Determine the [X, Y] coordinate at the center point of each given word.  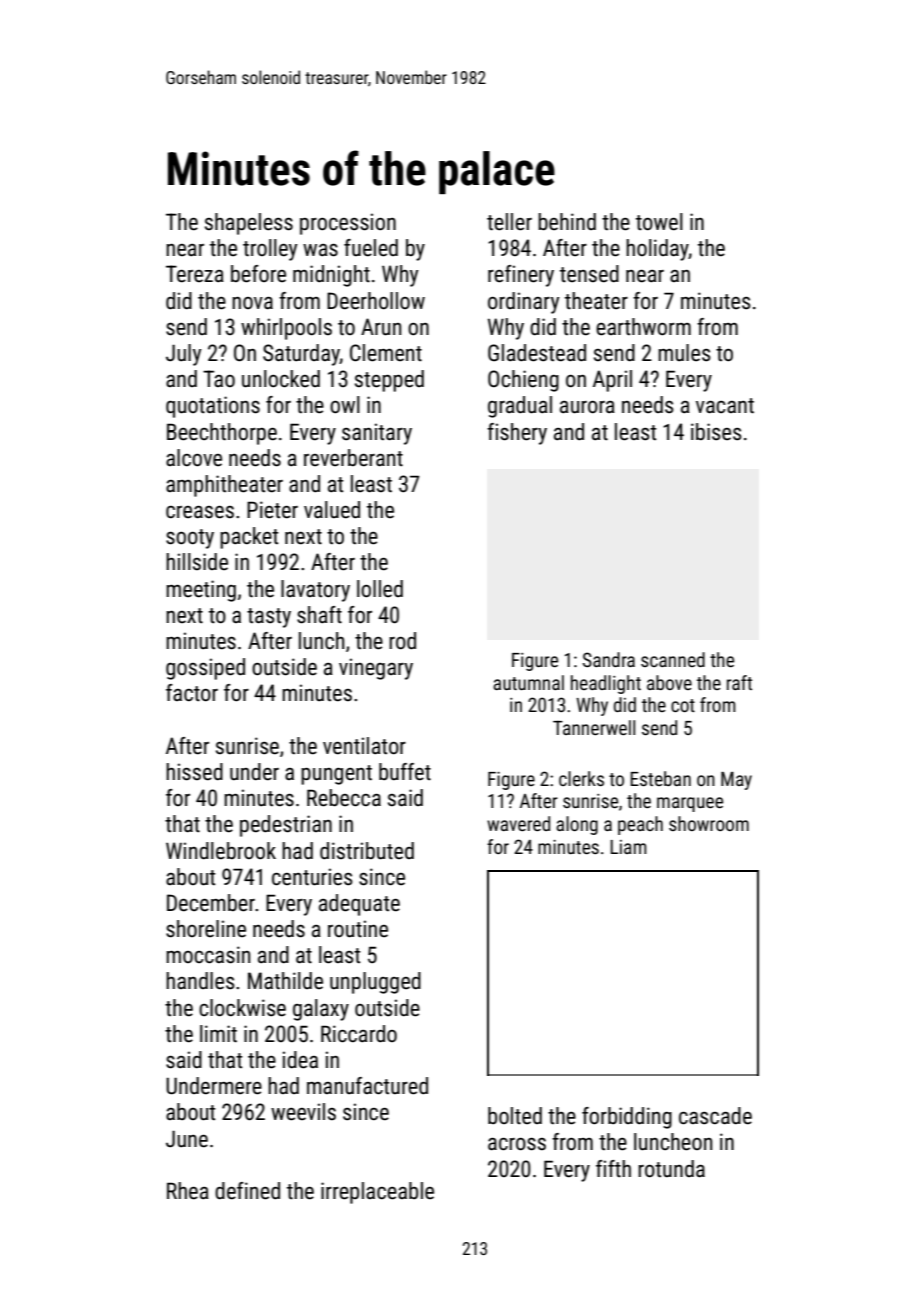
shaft [319, 615]
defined [247, 1191]
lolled [380, 589]
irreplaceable [377, 1193]
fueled [371, 248]
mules [684, 353]
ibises [716, 432]
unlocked [281, 379]
